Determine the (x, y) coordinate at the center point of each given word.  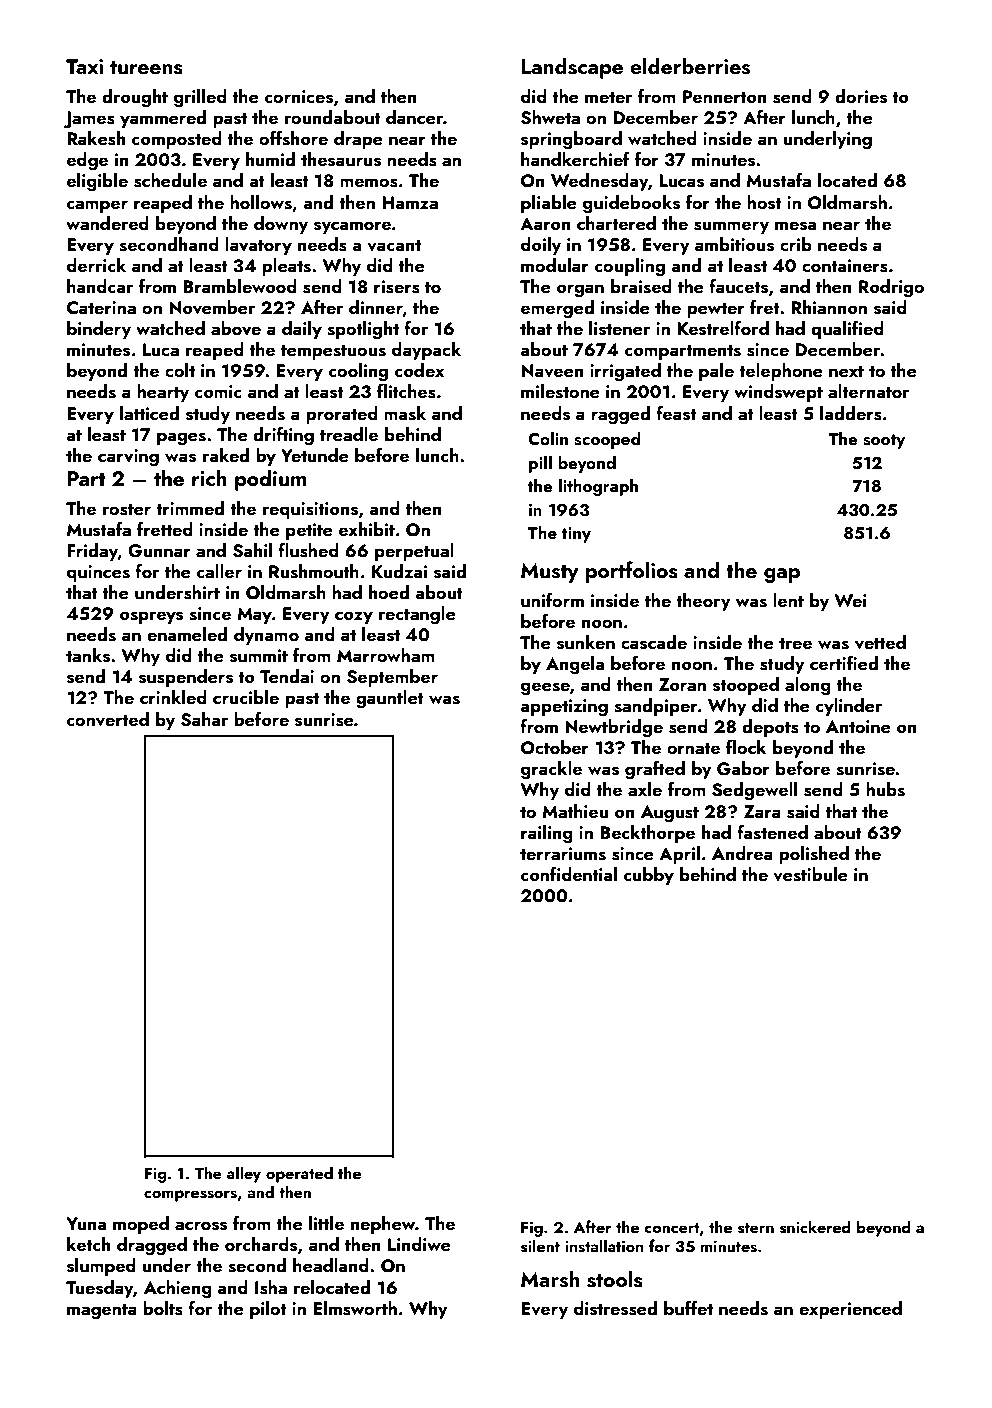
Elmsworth (355, 1308)
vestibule (810, 874)
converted (108, 719)
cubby (649, 876)
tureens (146, 68)
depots (770, 728)
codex (420, 370)
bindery (99, 330)
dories (861, 96)
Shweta (550, 117)
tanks (88, 655)
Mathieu (575, 811)
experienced (850, 1310)
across (201, 1226)
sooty (884, 441)
